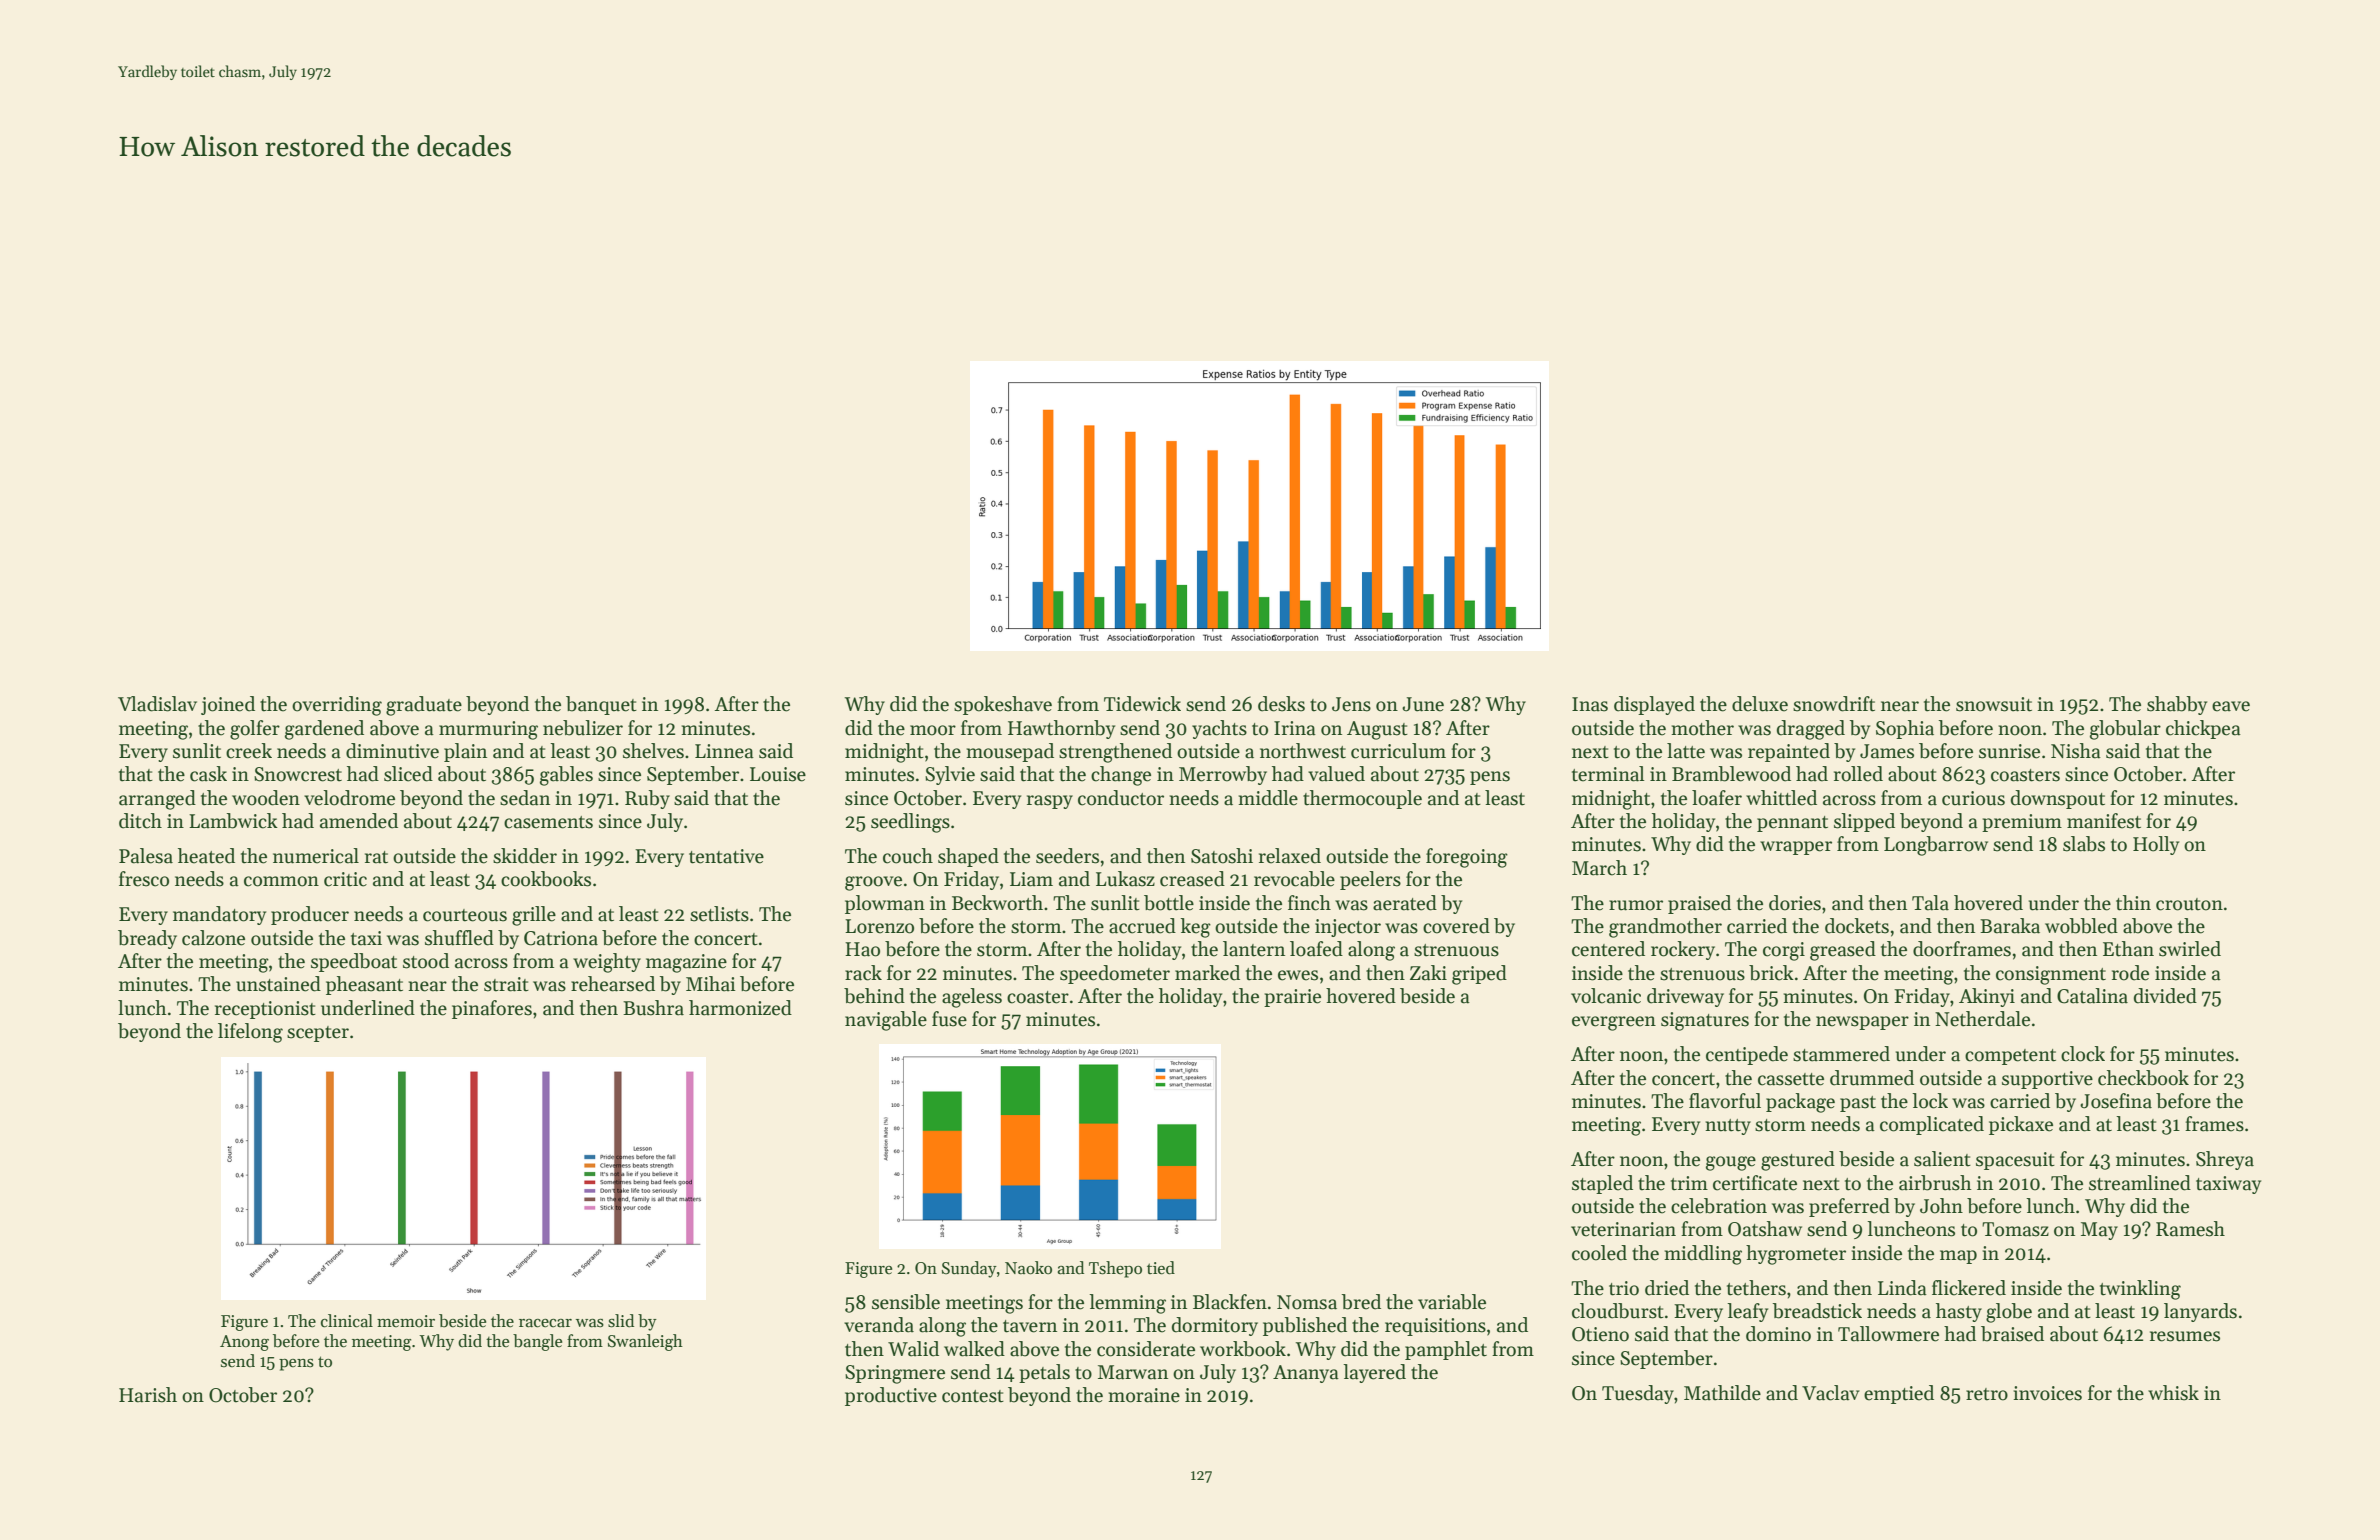 The width and height of the screenshot is (2380, 1540). I want to click on Shreya, so click(2225, 1160).
